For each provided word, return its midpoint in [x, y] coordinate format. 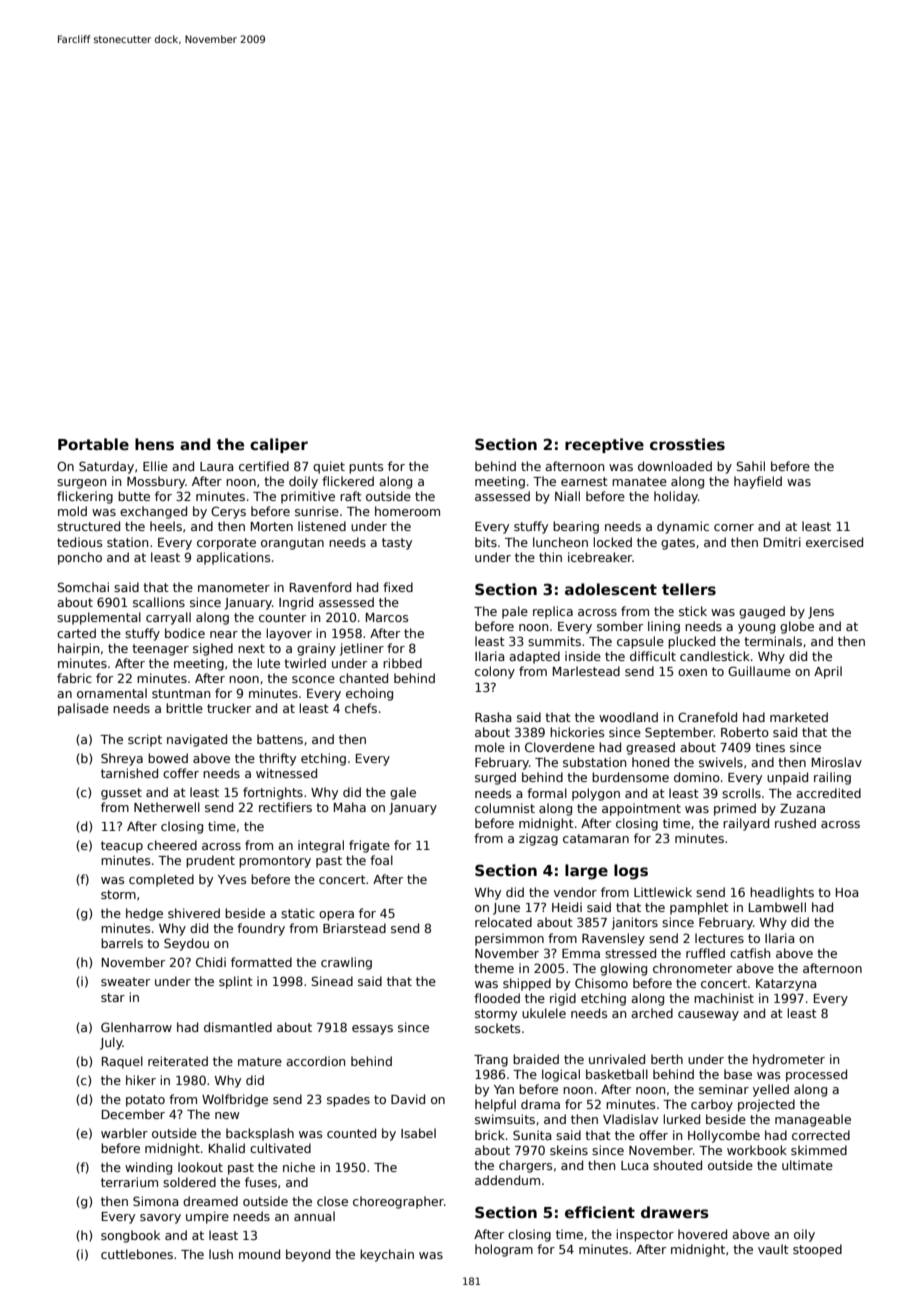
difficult [653, 656]
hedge [144, 914]
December [133, 1114]
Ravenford [320, 587]
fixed [398, 587]
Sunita [532, 1135]
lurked [681, 1119]
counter [282, 617]
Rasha [493, 717]
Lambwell [777, 907]
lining [664, 627]
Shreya [122, 759]
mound [259, 1254]
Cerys [228, 512]
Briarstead [354, 928]
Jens [821, 613]
